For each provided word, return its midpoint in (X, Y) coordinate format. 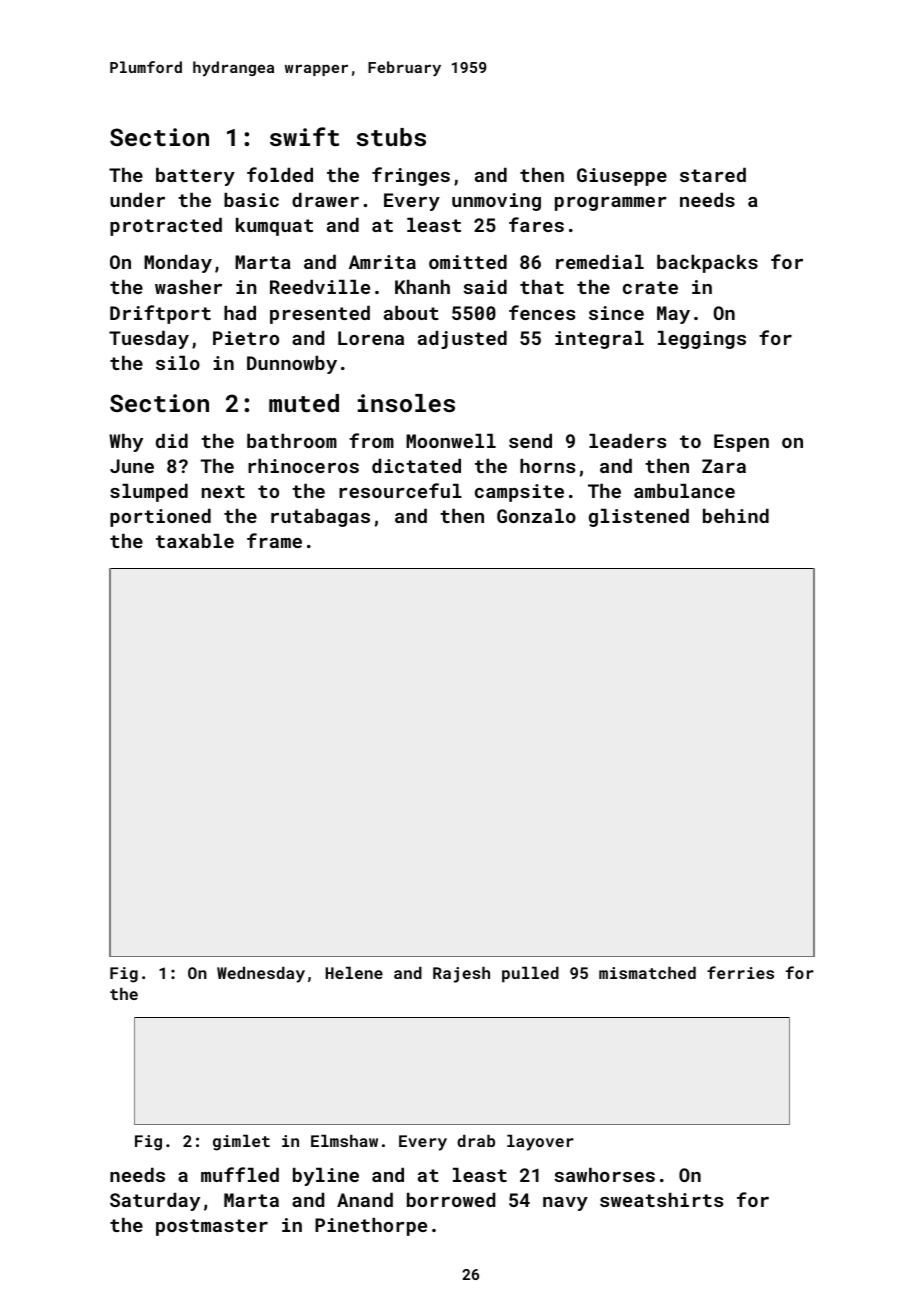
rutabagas (320, 518)
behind (736, 516)
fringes (411, 176)
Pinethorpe (371, 1227)
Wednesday (261, 975)
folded (280, 174)
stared (713, 175)
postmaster (212, 1227)
